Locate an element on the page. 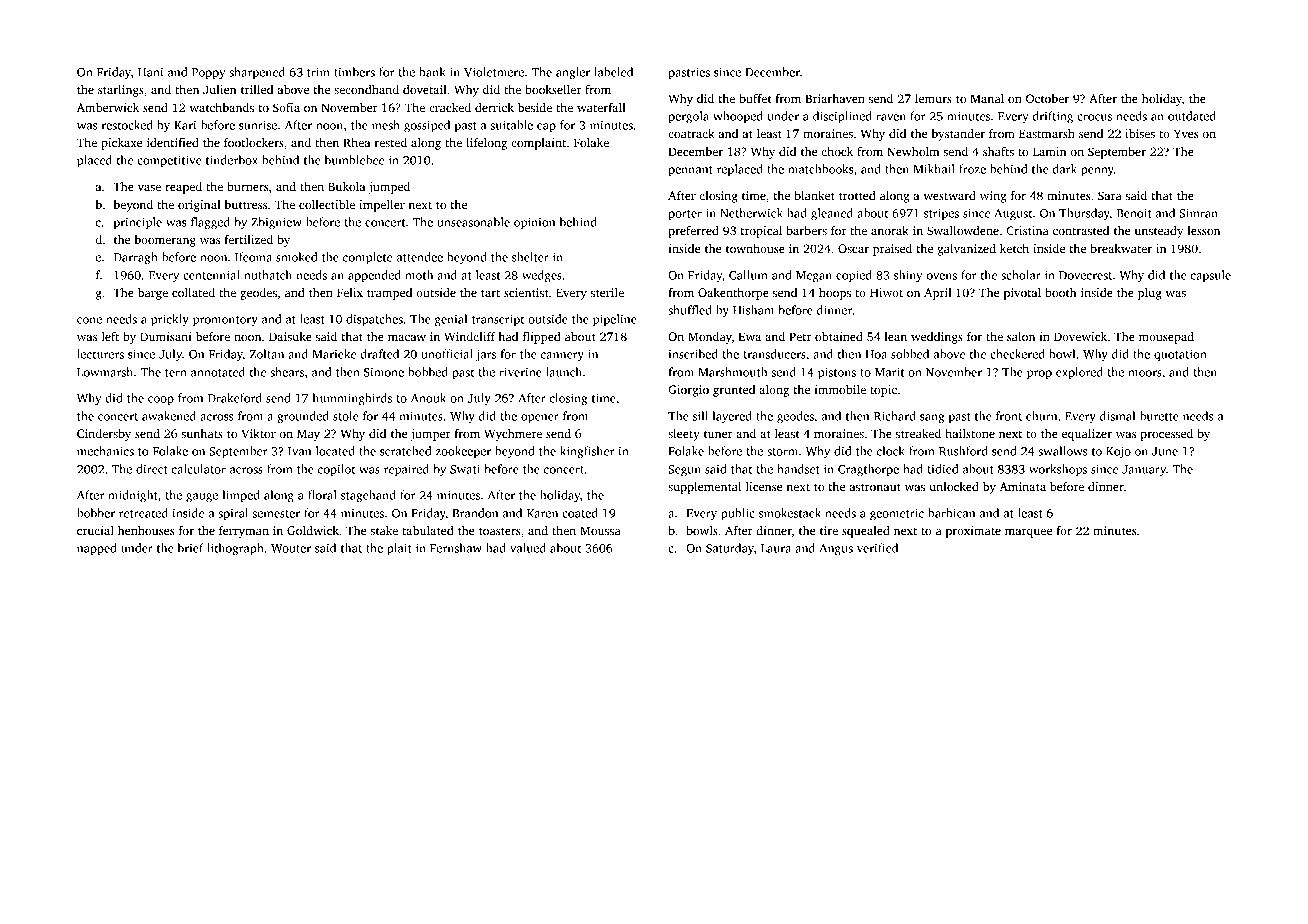 The height and width of the document is (924, 1308). plug is located at coordinates (1150, 294).
